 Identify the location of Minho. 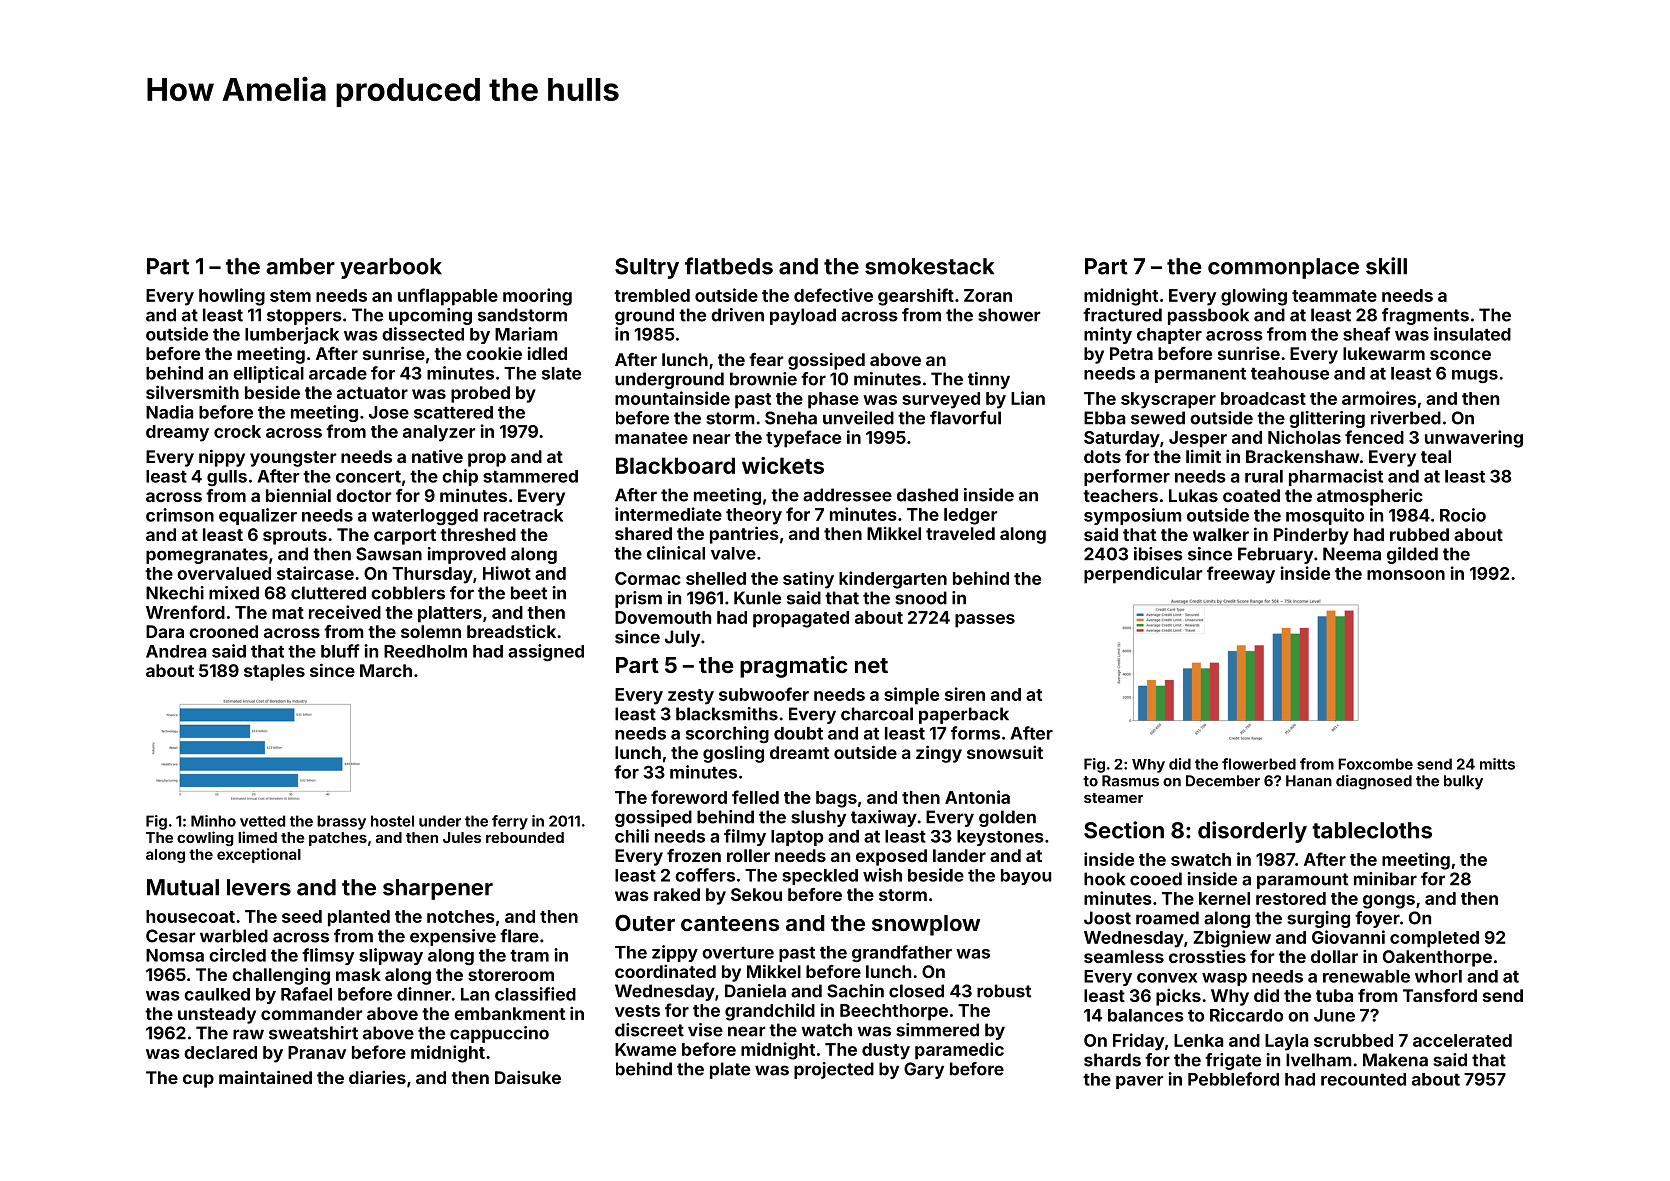
(213, 821).
